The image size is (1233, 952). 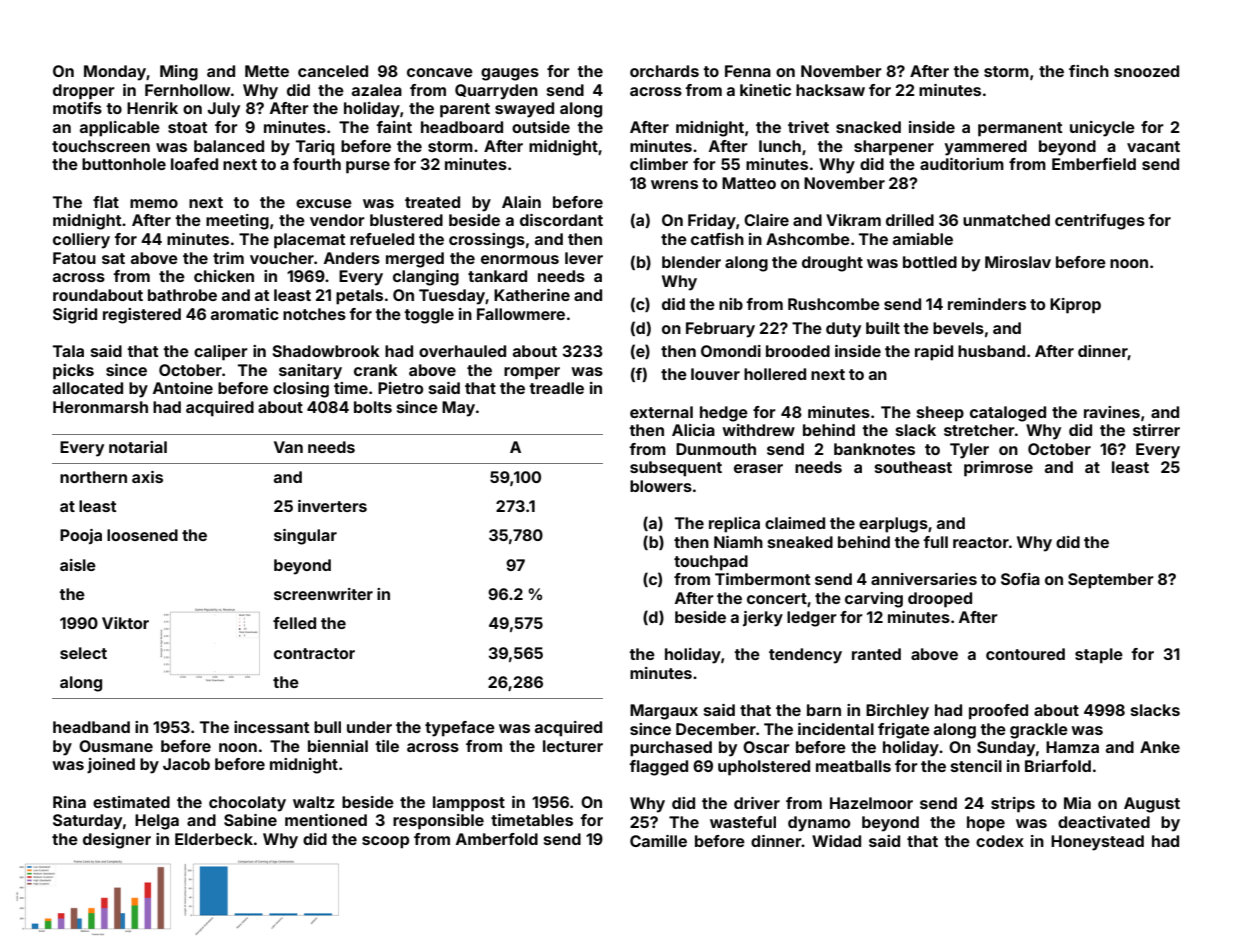 I want to click on husband, so click(x=991, y=351).
